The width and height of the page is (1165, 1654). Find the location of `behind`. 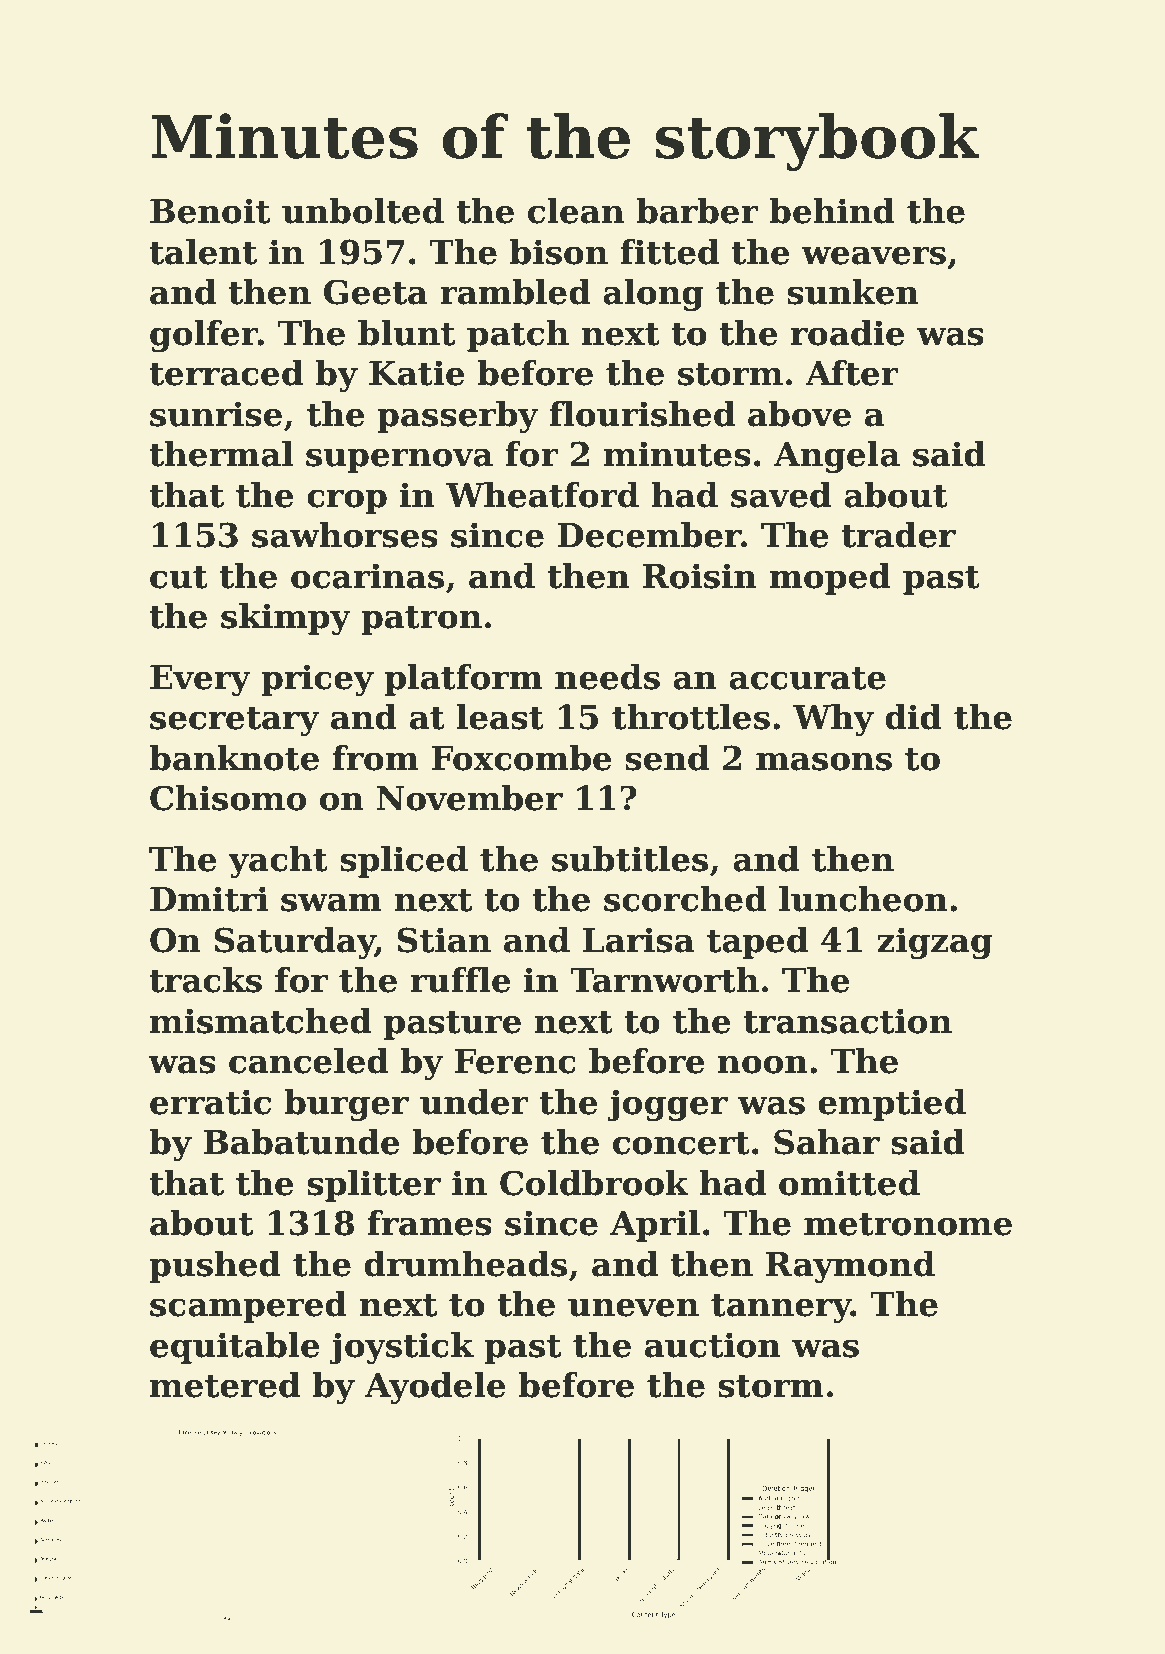

behind is located at coordinates (832, 211).
